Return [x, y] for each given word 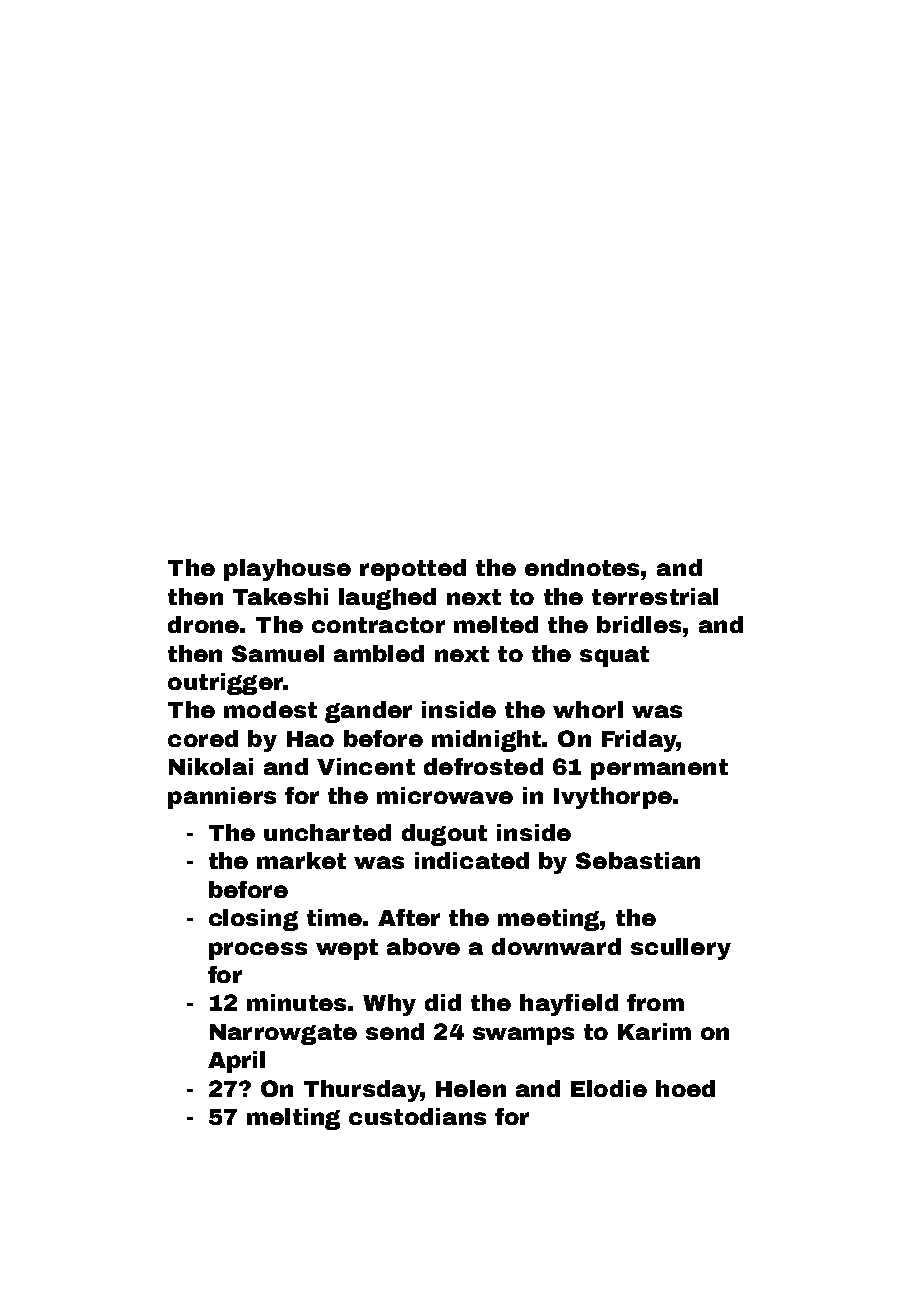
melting [293, 1119]
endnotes [582, 567]
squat [614, 656]
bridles [639, 624]
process [258, 951]
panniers [222, 798]
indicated [472, 860]
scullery [681, 949]
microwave [445, 795]
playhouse [287, 570]
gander [368, 712]
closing [253, 920]
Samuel [278, 653]
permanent [659, 769]
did [443, 1002]
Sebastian [638, 860]
